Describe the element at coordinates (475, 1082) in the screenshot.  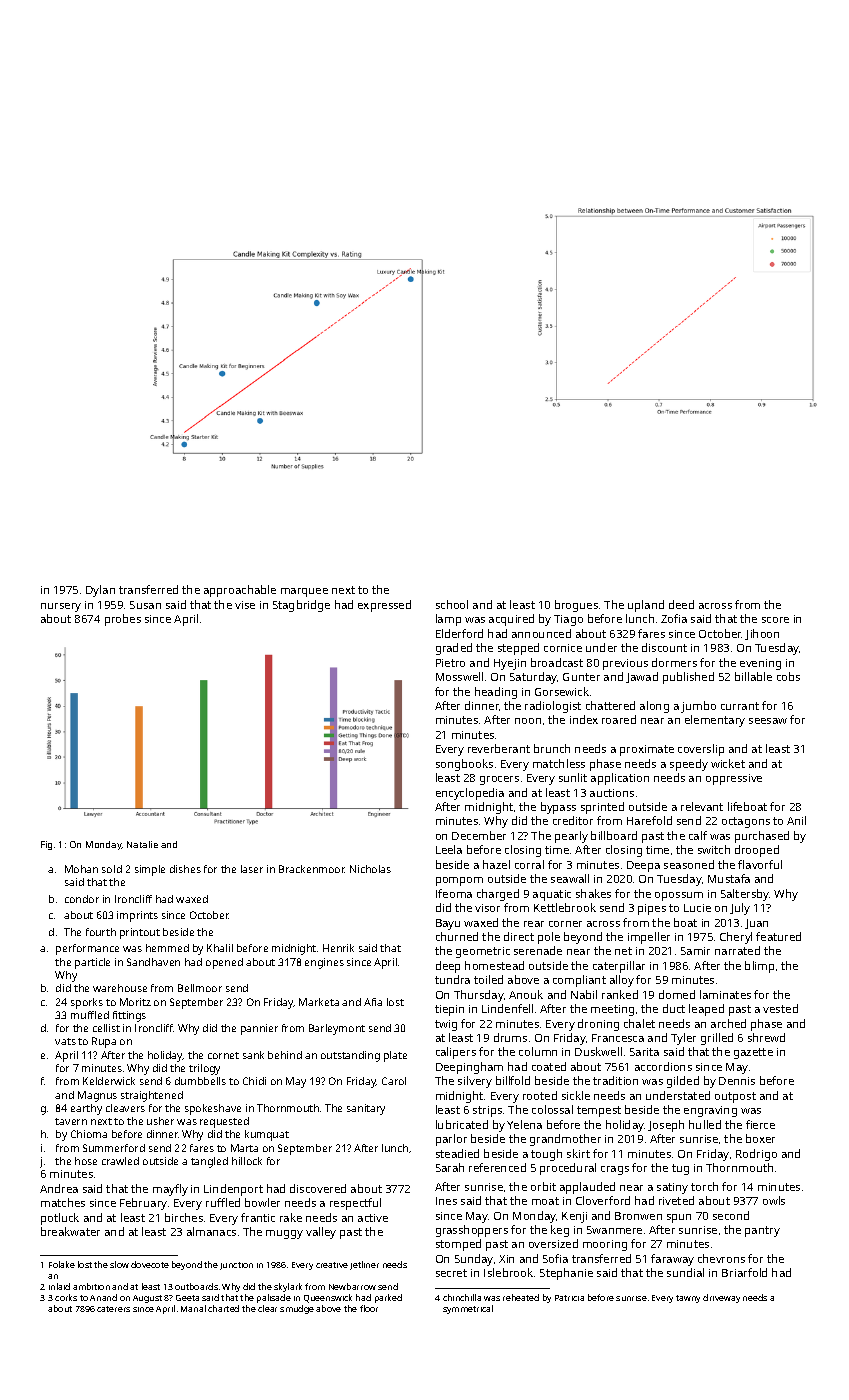
I see `silvery` at that location.
